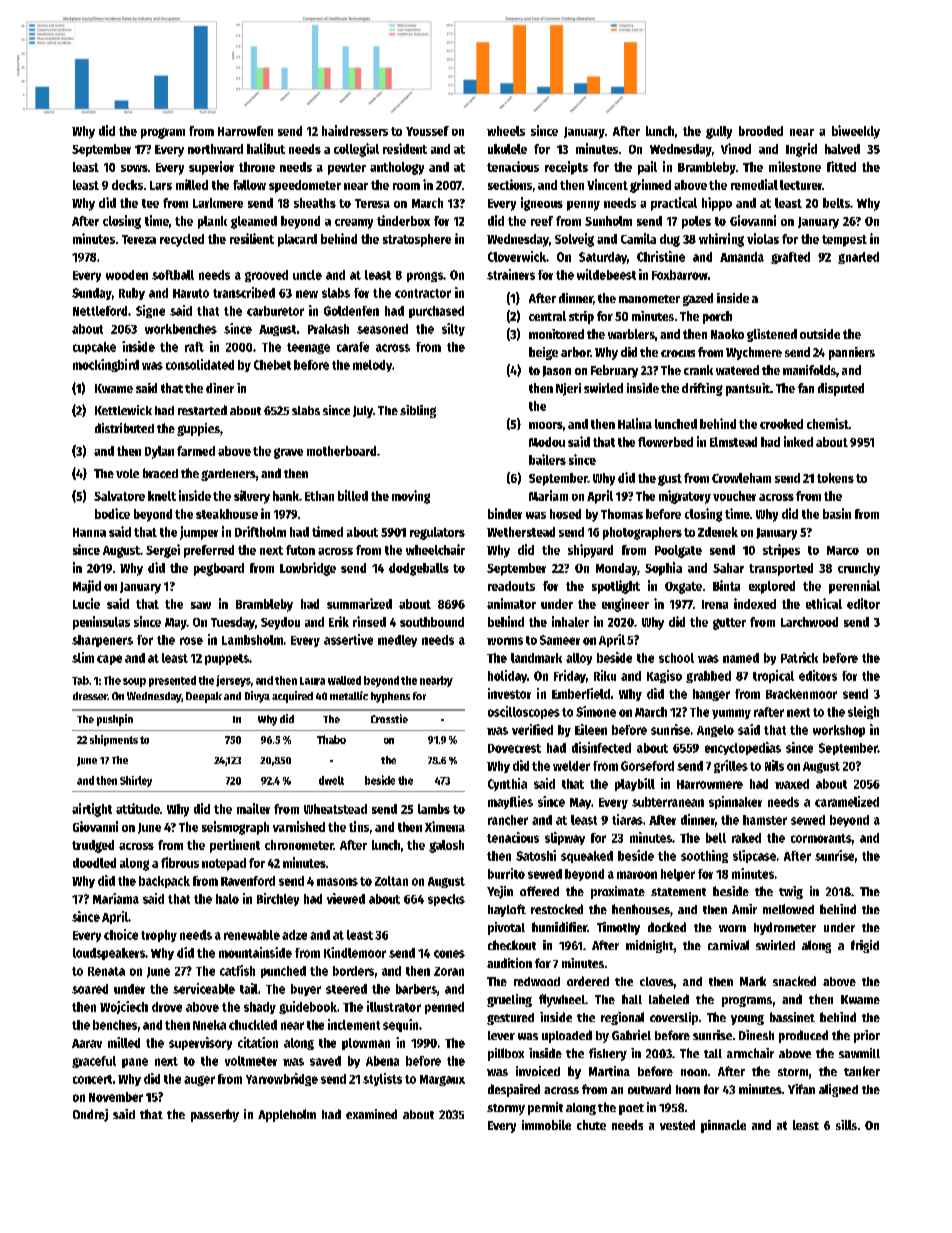  What do you see at coordinates (427, 131) in the screenshot?
I see `Youssef` at bounding box center [427, 131].
